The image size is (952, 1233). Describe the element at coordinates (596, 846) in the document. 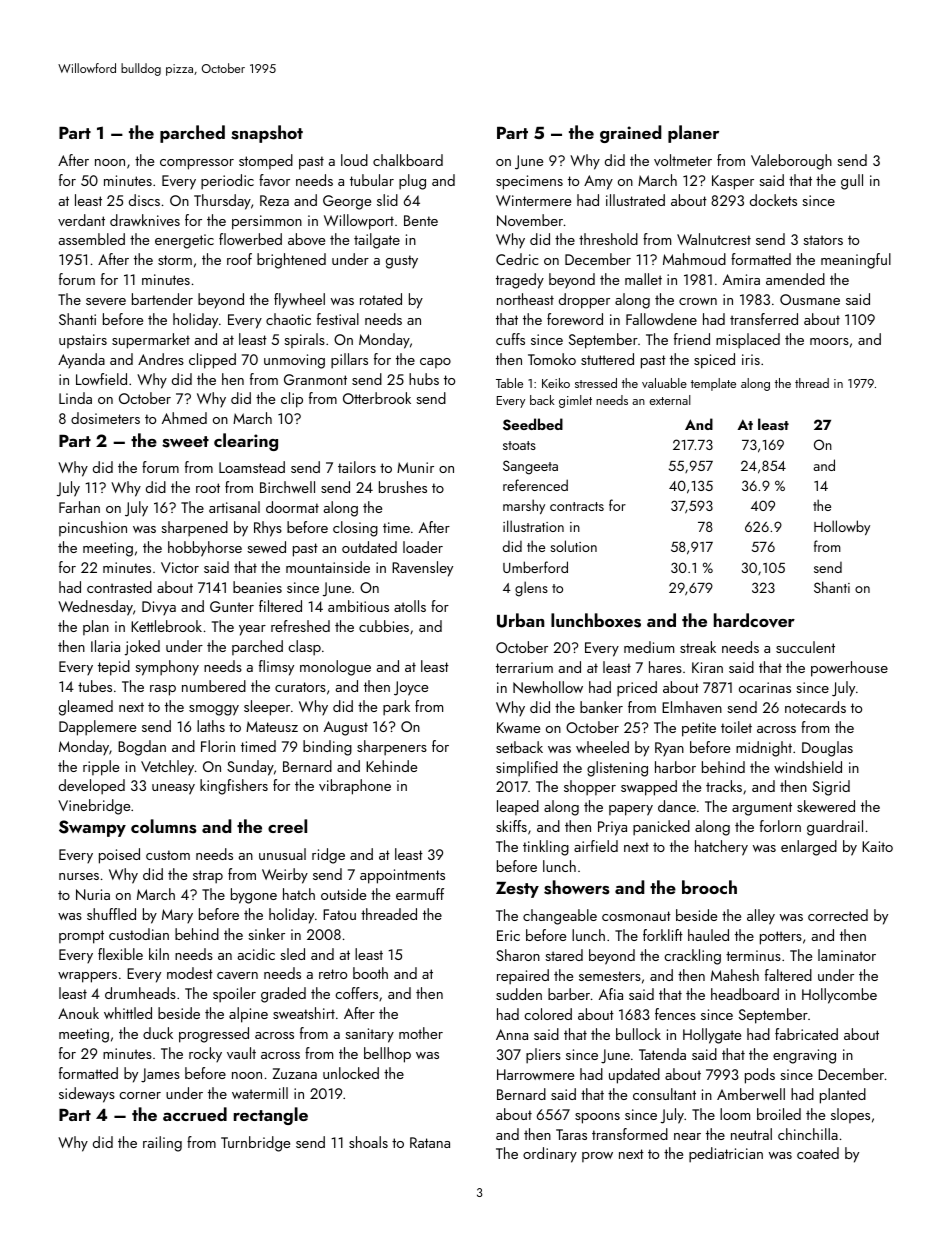

I see `airfield` at that location.
